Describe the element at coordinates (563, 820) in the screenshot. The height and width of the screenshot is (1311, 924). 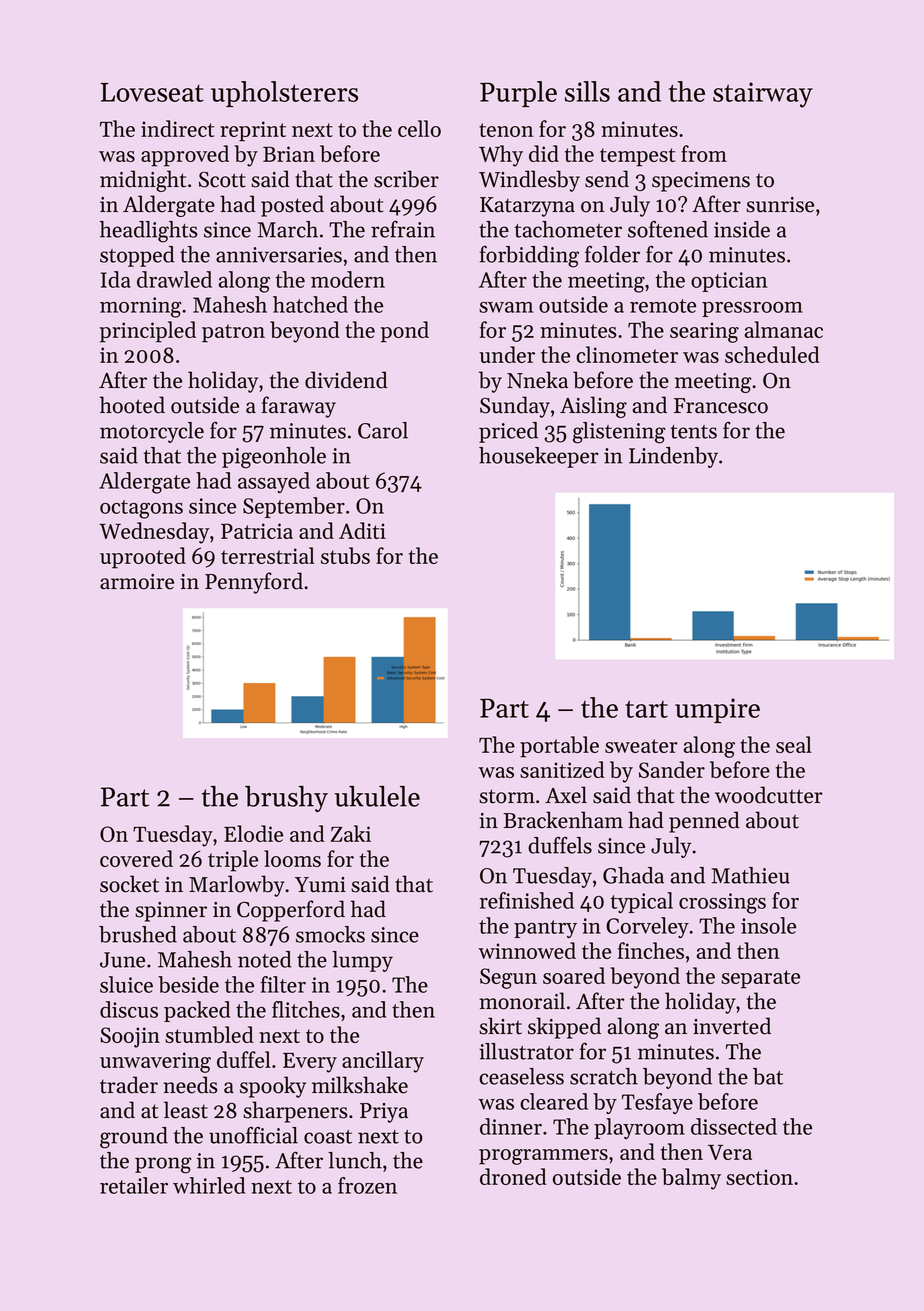
I see `Brackenham` at that location.
